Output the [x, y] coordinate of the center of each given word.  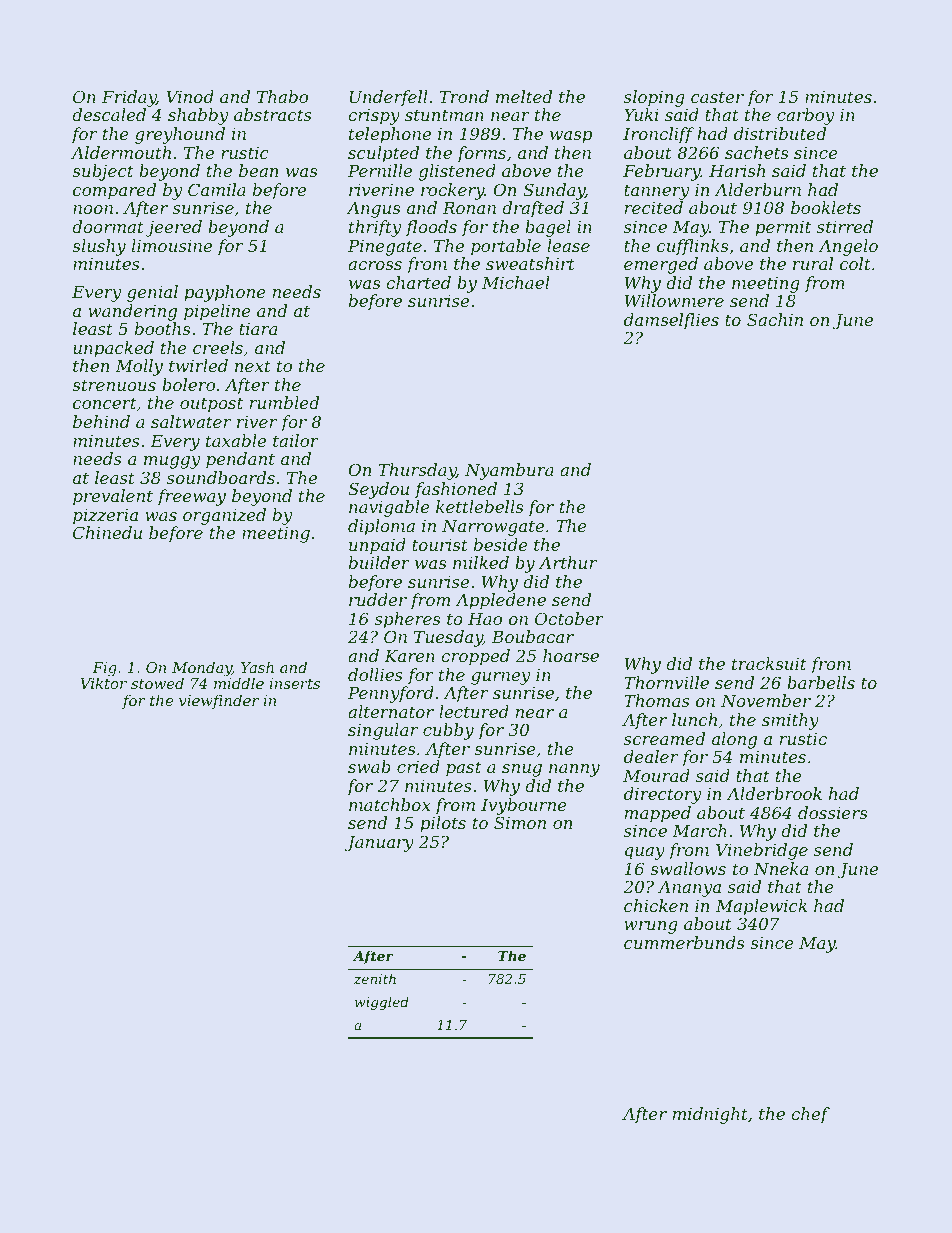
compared [114, 191]
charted [418, 282]
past [464, 769]
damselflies [671, 321]
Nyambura [509, 471]
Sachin [775, 319]
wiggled [382, 1003]
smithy [790, 721]
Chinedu [107, 532]
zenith [375, 979]
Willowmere [674, 300]
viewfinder [219, 701]
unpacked [113, 349]
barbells [821, 682]
